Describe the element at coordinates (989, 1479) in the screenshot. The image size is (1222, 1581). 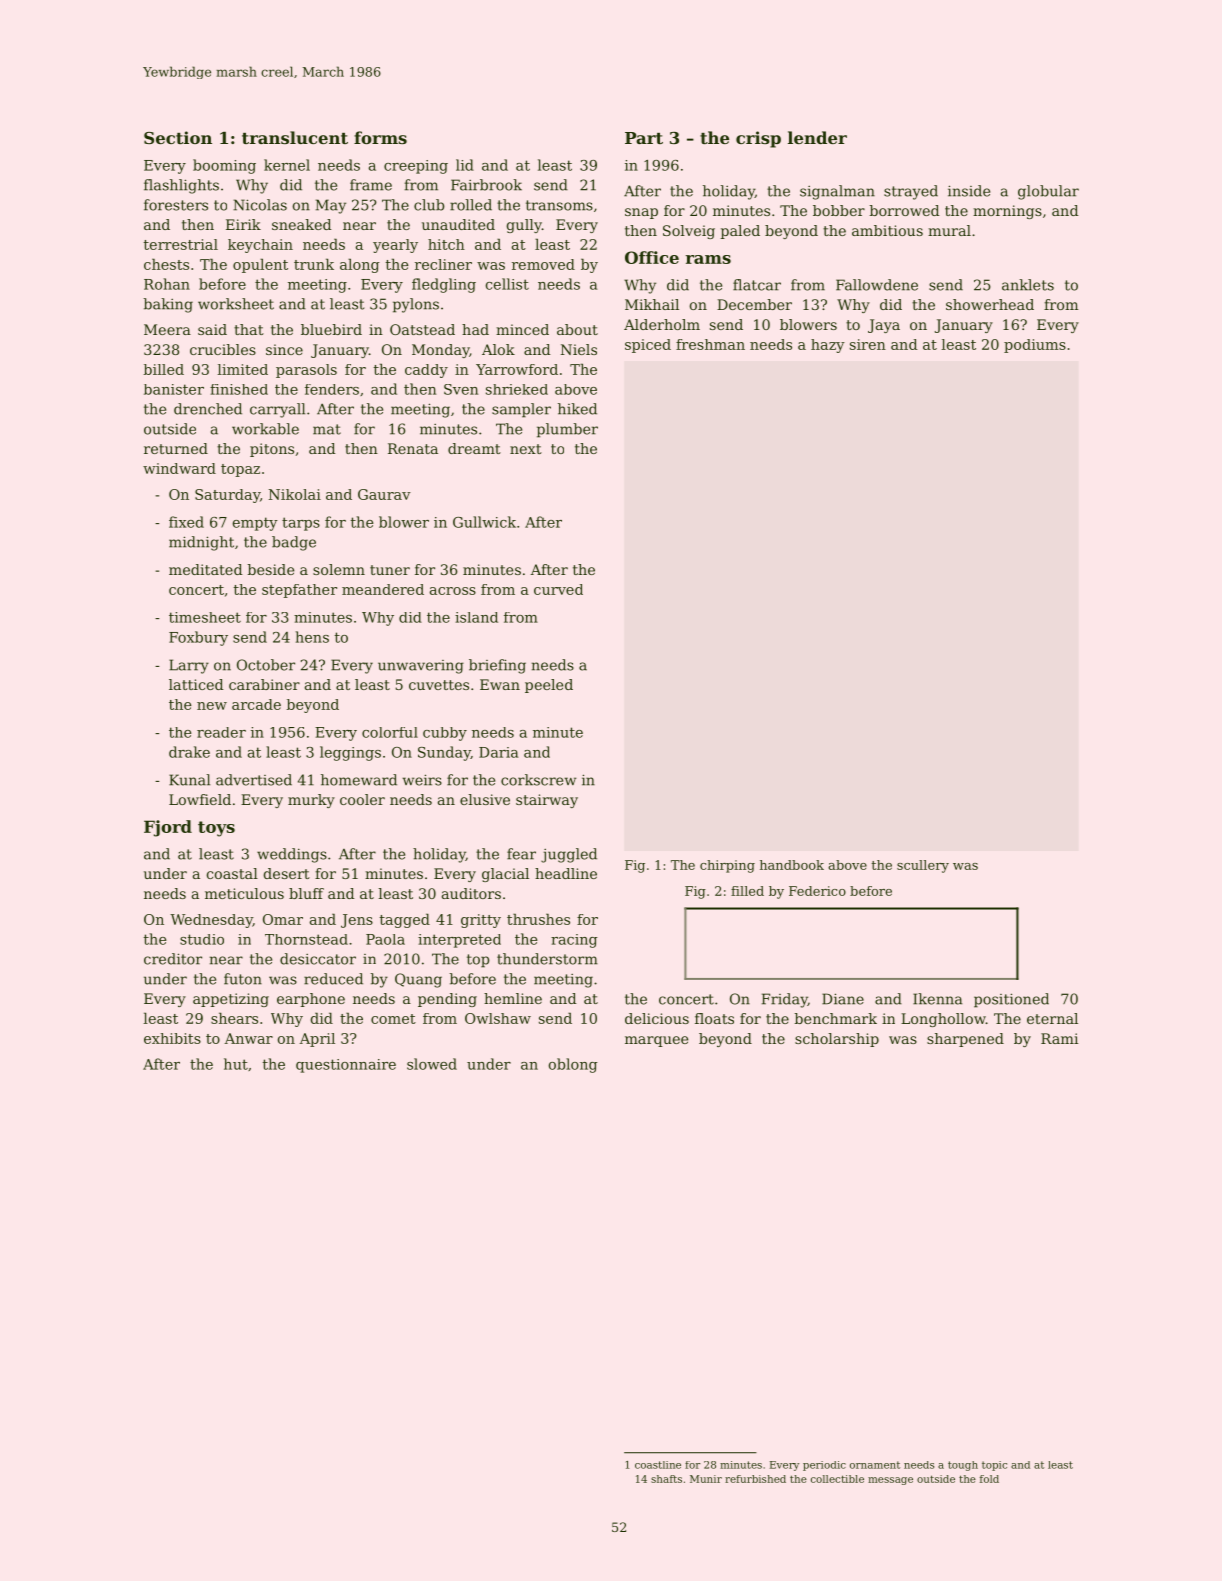
I see `fold` at that location.
